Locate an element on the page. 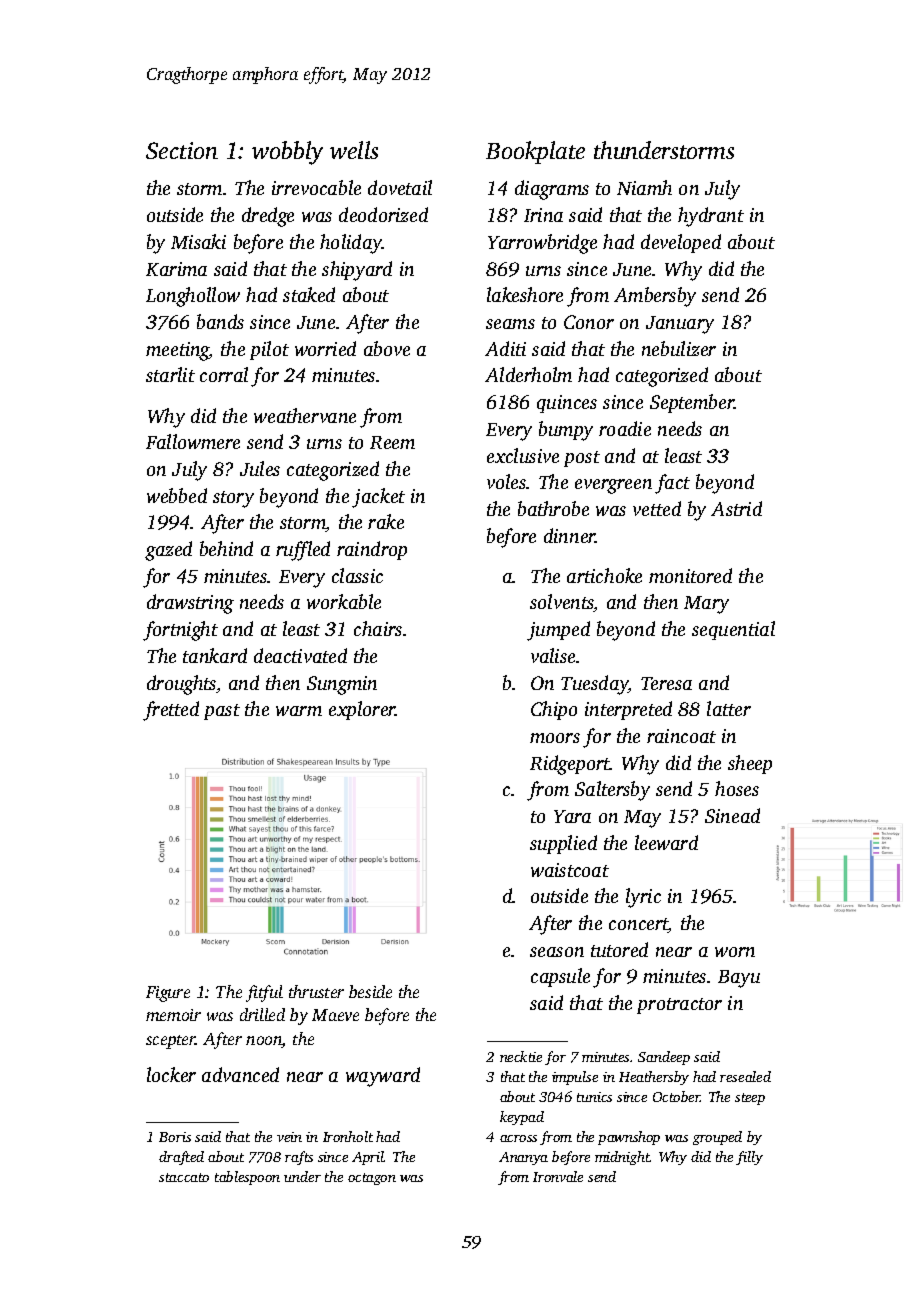 This image has height=1314, width=924. wells is located at coordinates (354, 150).
